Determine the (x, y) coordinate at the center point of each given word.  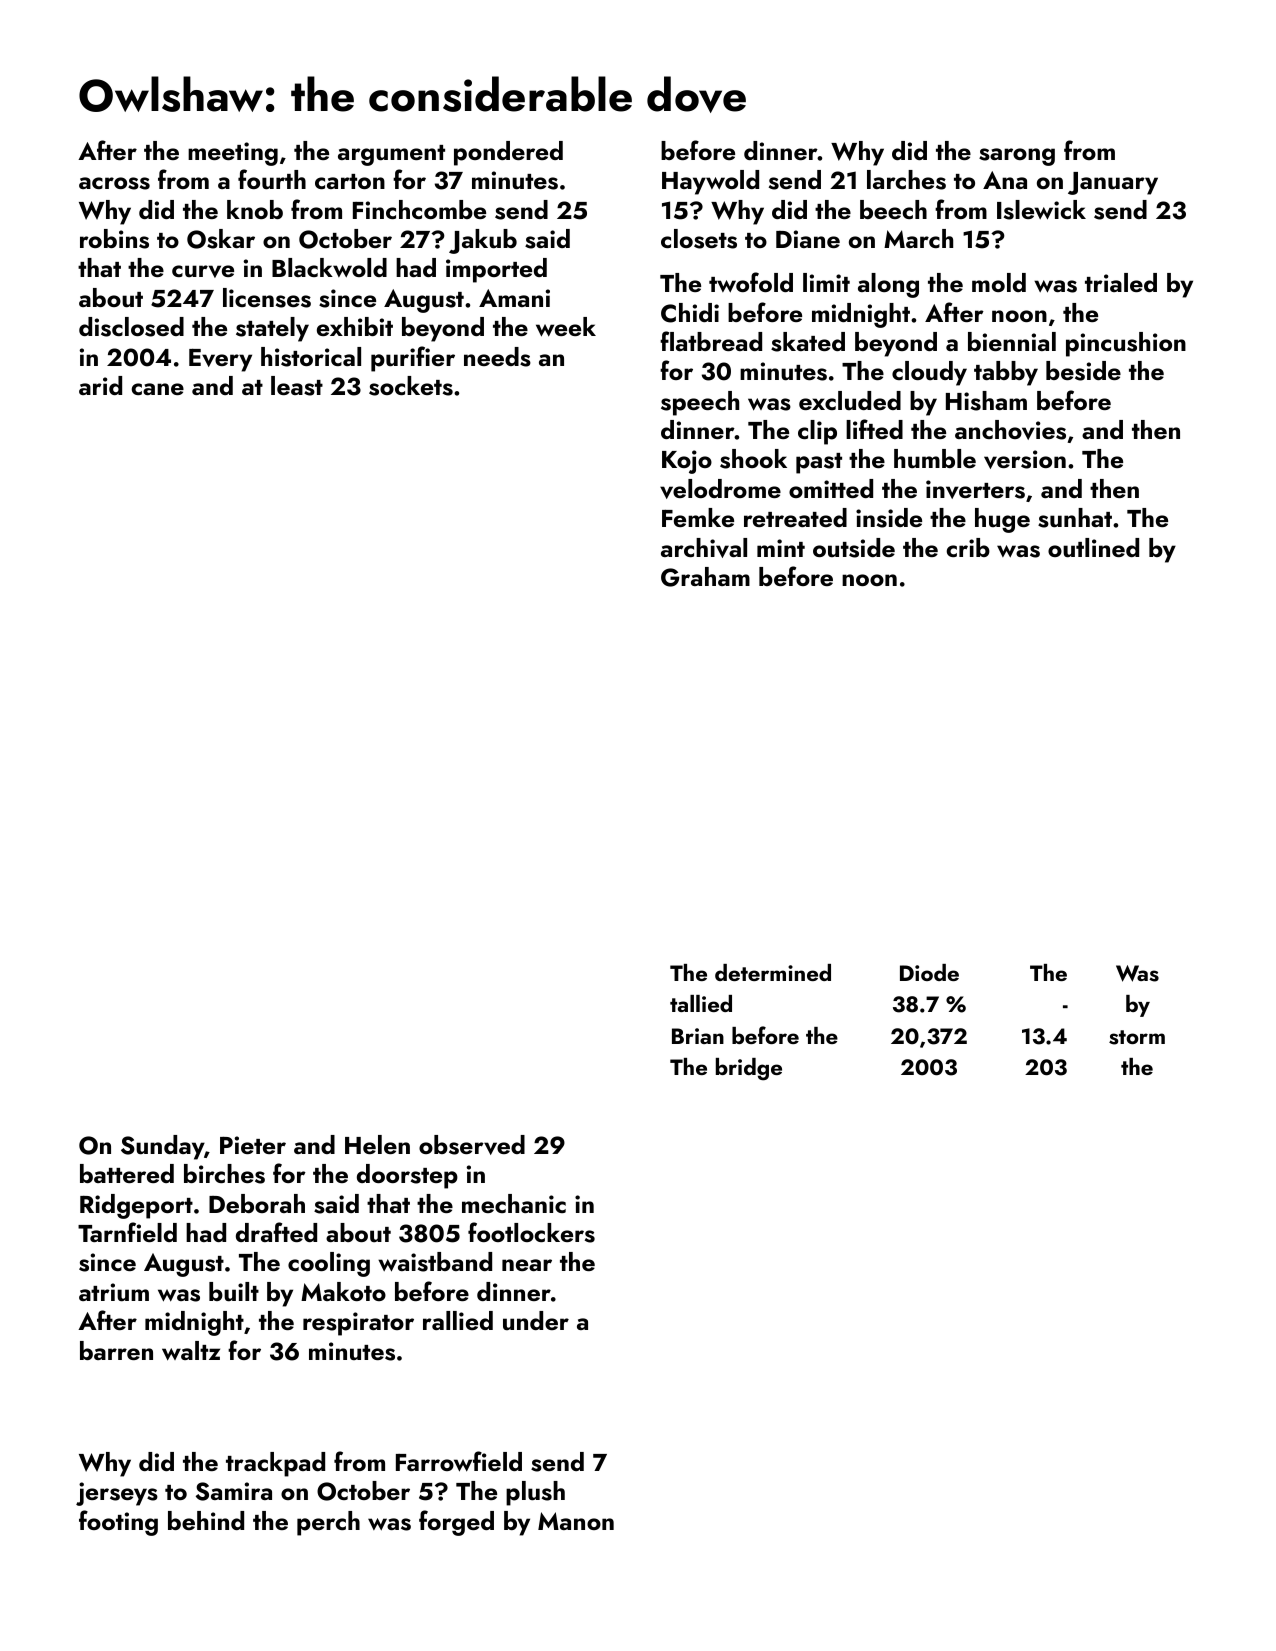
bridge (749, 1069)
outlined (1093, 548)
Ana (1005, 180)
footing (118, 1523)
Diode (929, 972)
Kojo (687, 462)
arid (100, 385)
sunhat (1075, 518)
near (527, 1265)
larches (906, 180)
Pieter (253, 1145)
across (114, 183)
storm (1137, 1037)
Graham (705, 577)
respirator (358, 1324)
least (297, 386)
